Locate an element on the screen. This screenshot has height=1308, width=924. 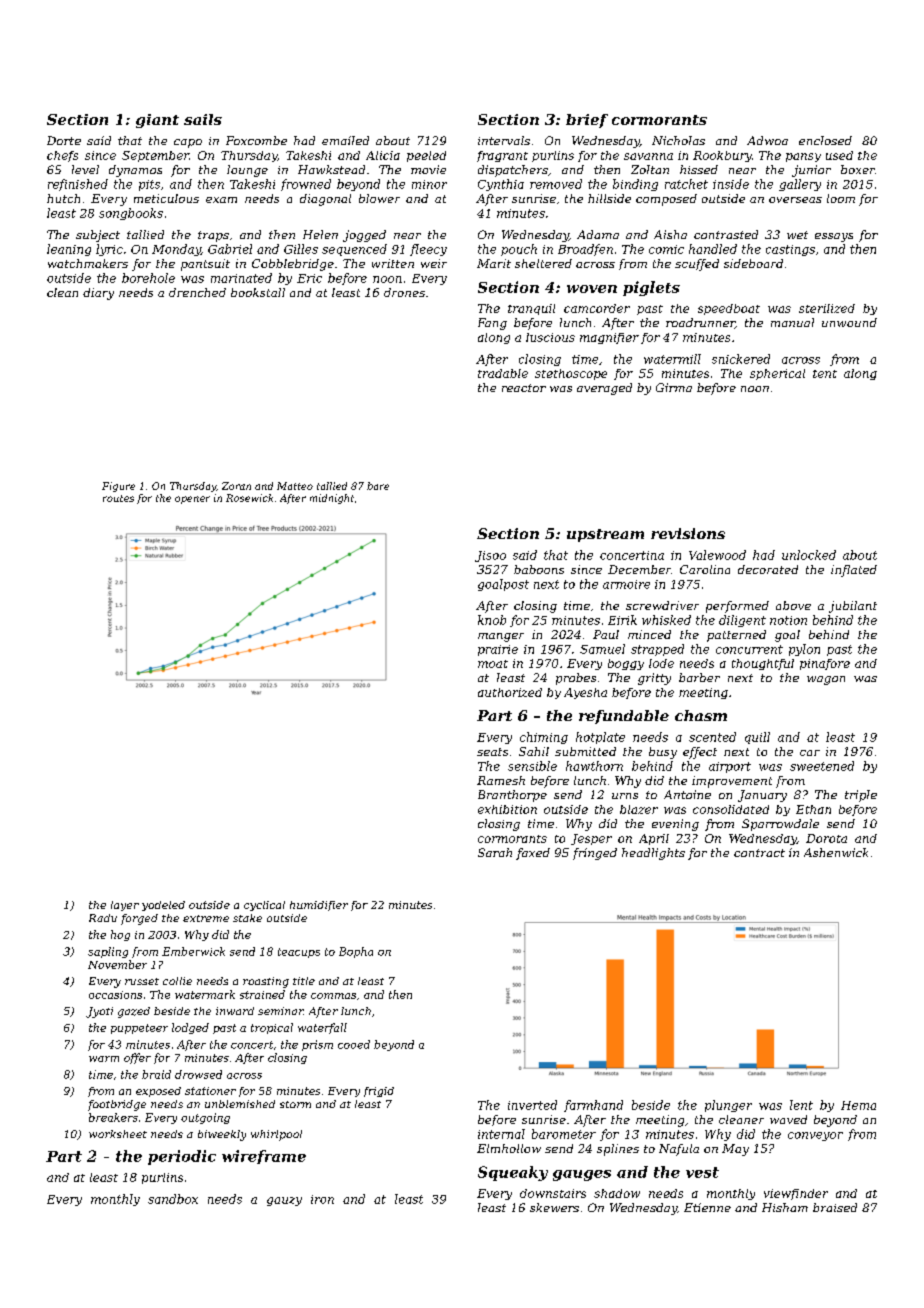
layer is located at coordinates (125, 906).
